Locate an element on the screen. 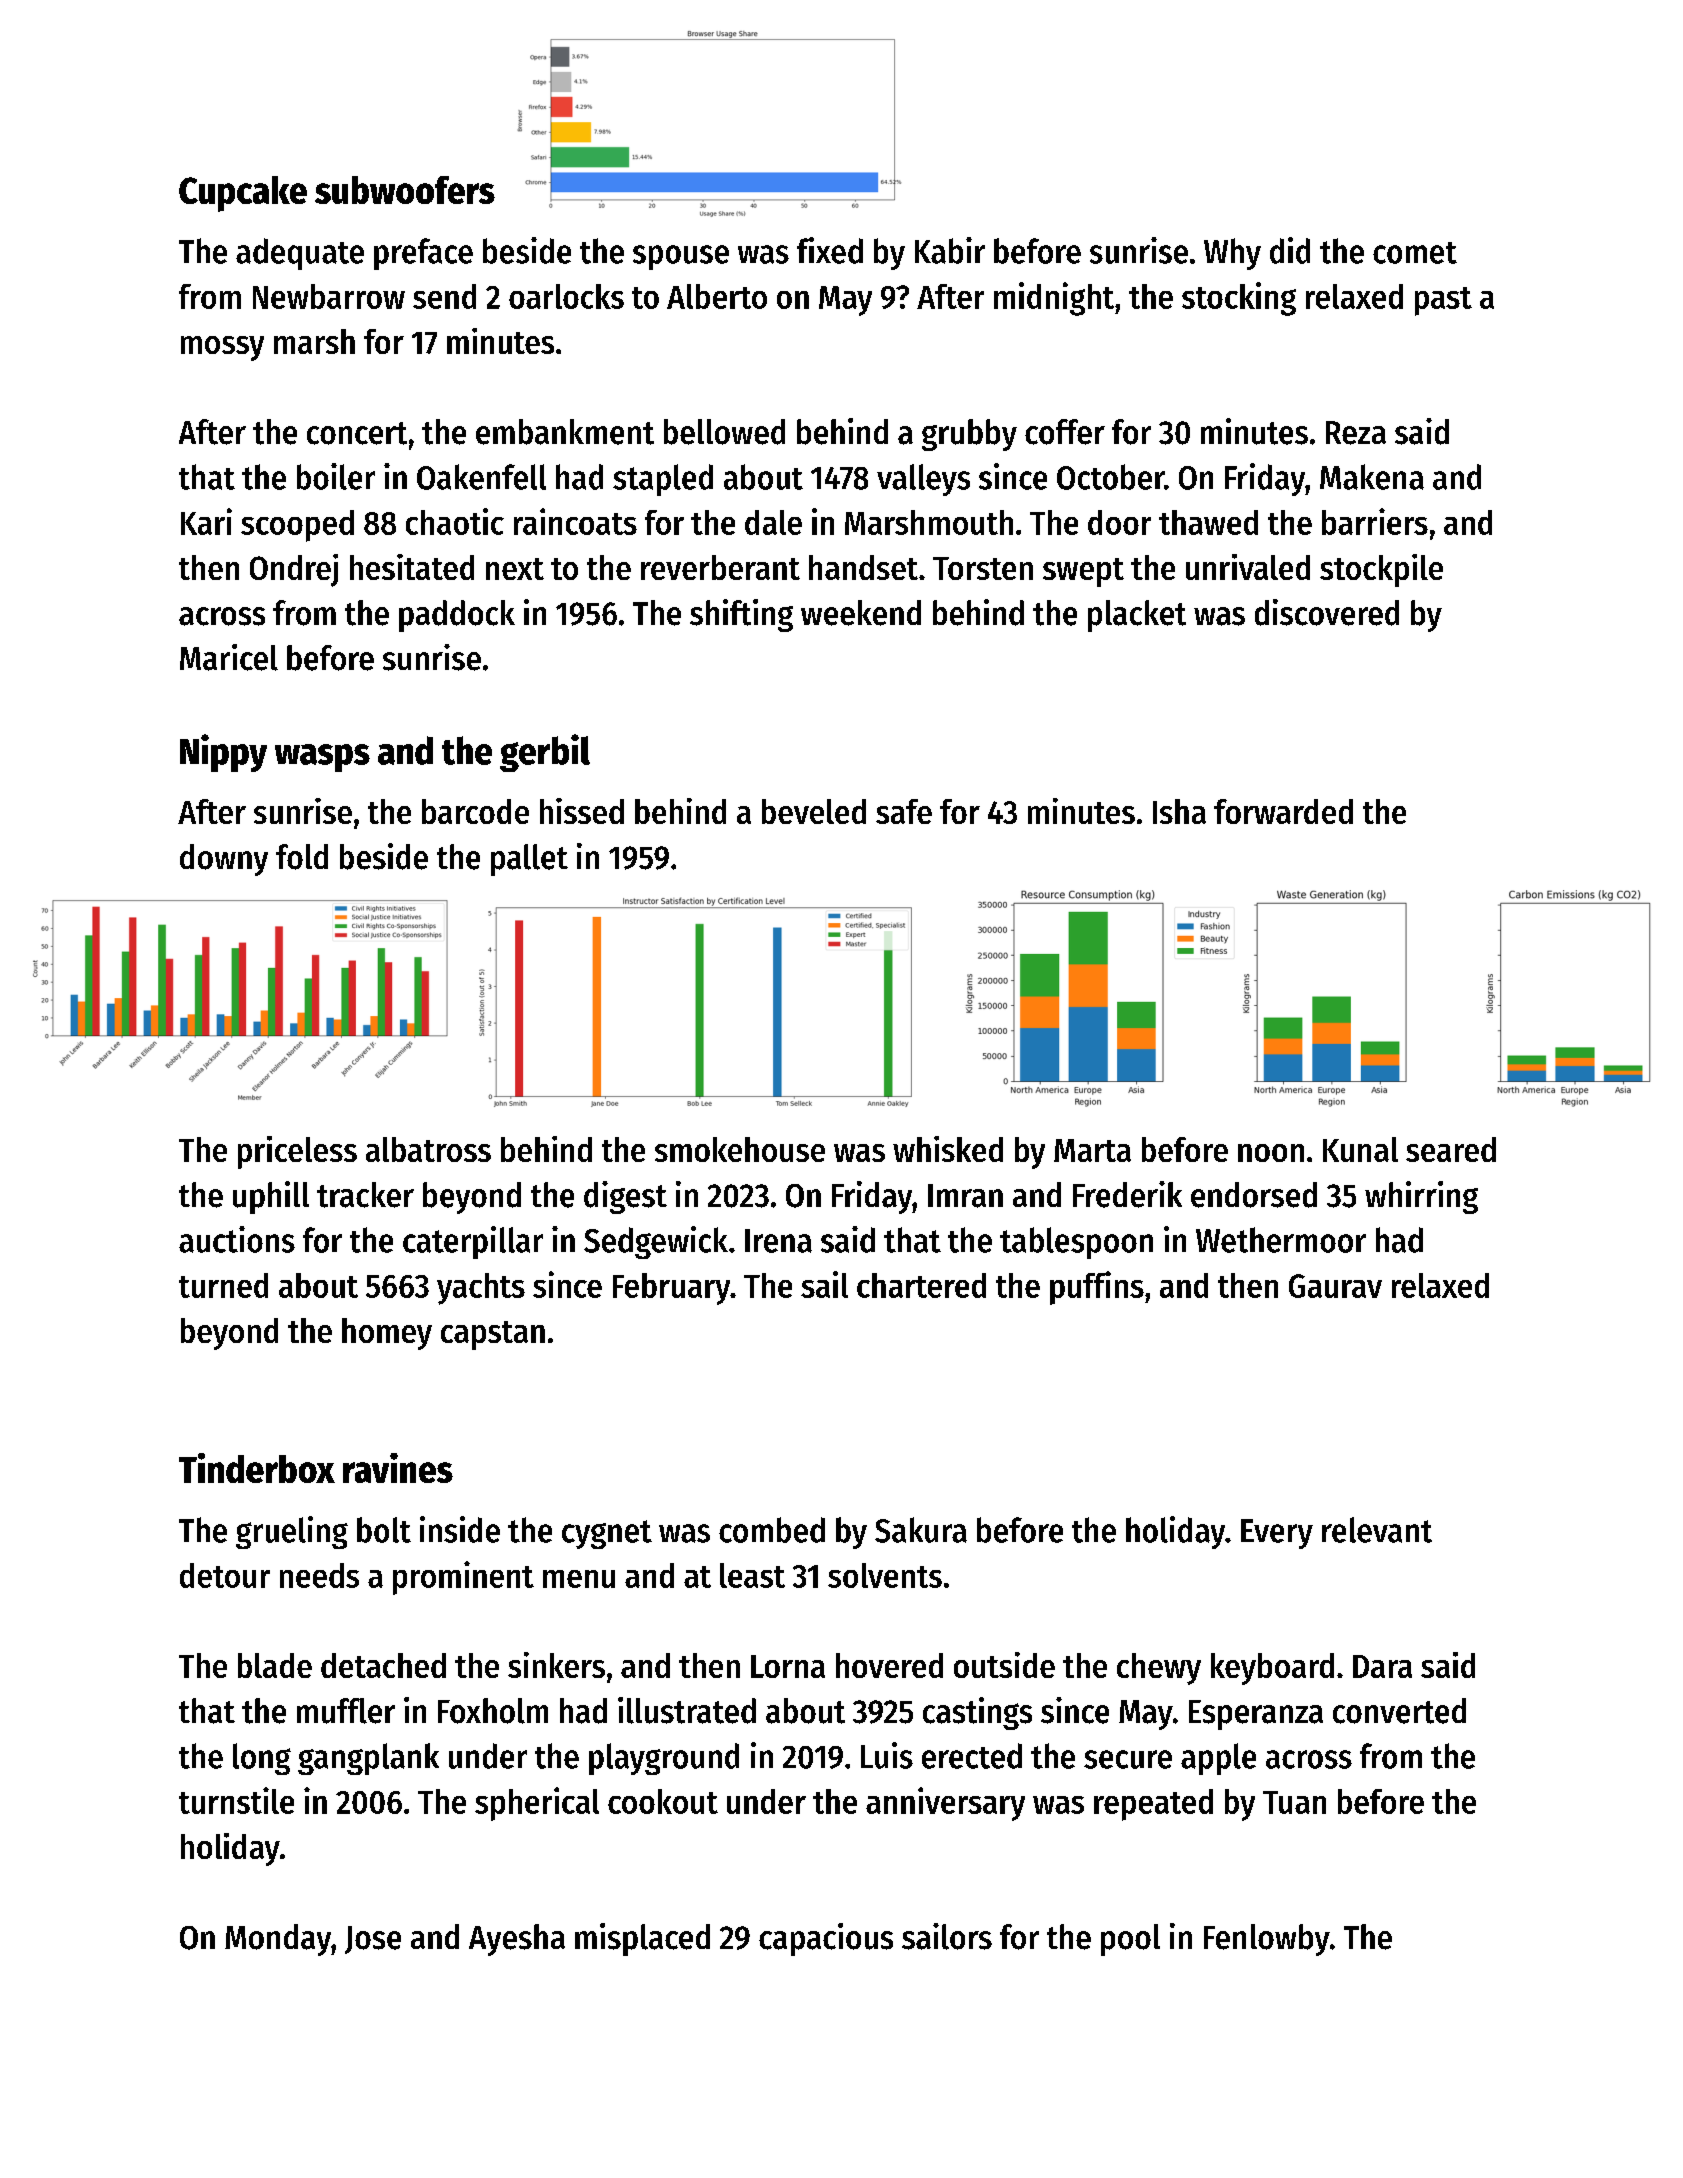 This screenshot has height=2178, width=1683. weekend is located at coordinates (861, 613).
